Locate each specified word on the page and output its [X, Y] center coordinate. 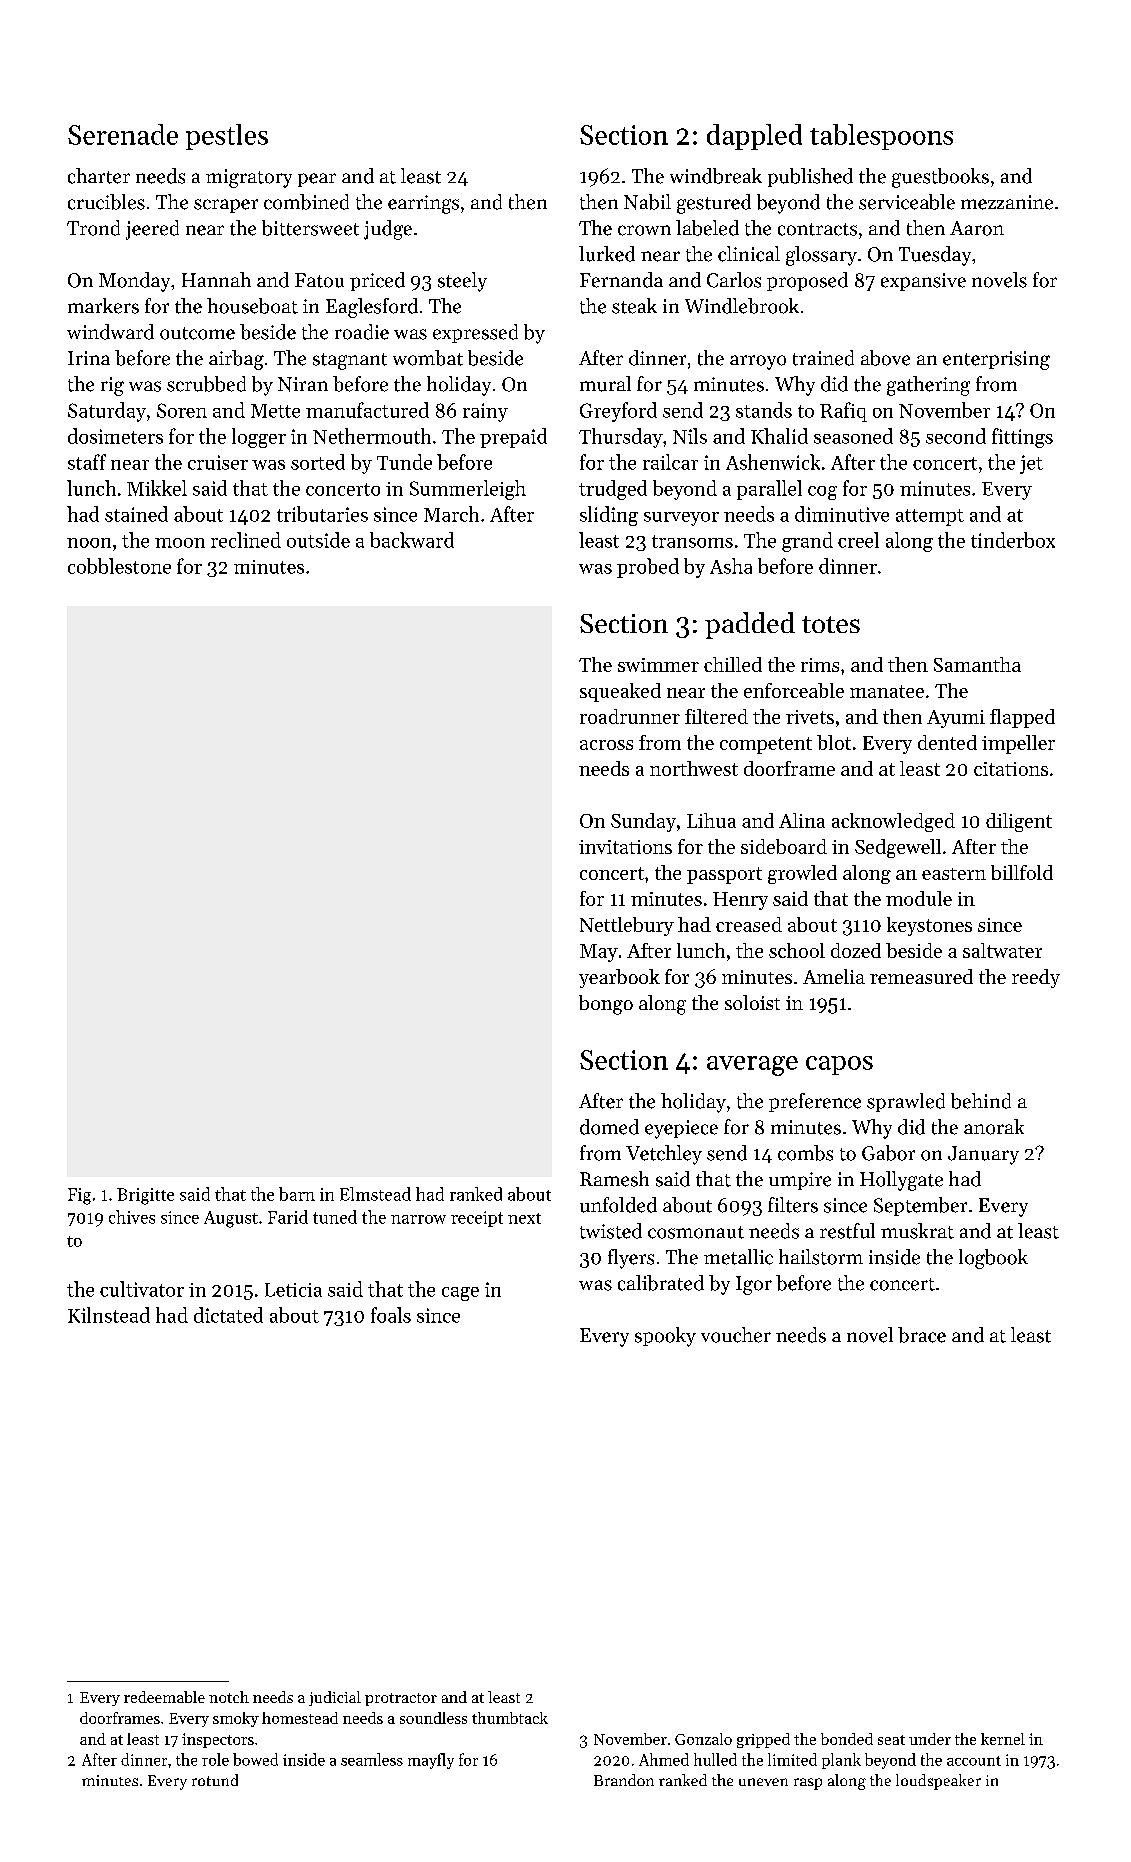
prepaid [513, 438]
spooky [665, 1337]
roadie [362, 332]
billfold [1022, 872]
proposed [807, 281]
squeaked [620, 692]
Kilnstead [109, 1315]
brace [922, 1335]
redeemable [164, 1697]
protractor [401, 1699]
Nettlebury [627, 926]
